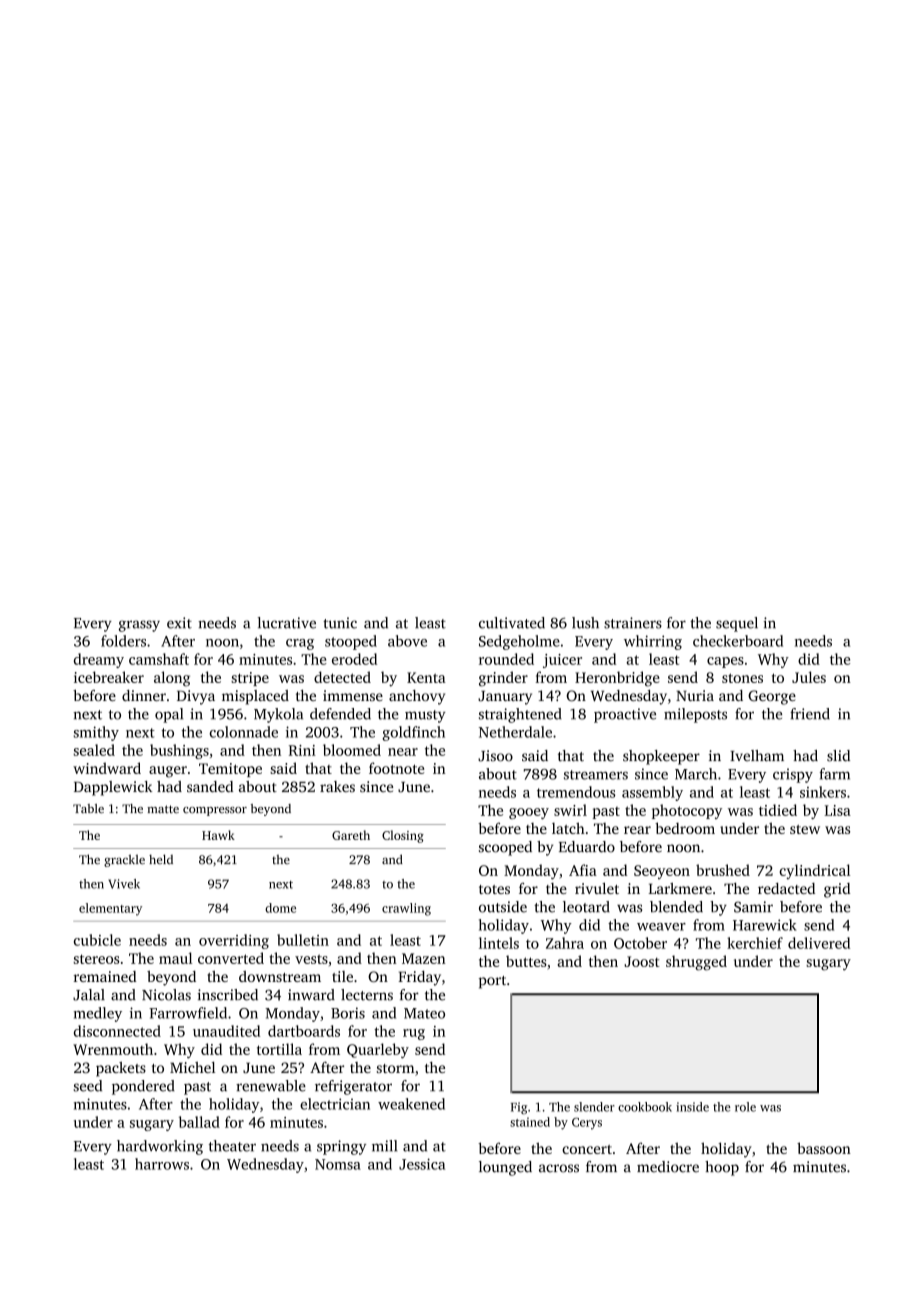 The image size is (924, 1314). What do you see at coordinates (280, 908) in the image?
I see `dome` at bounding box center [280, 908].
